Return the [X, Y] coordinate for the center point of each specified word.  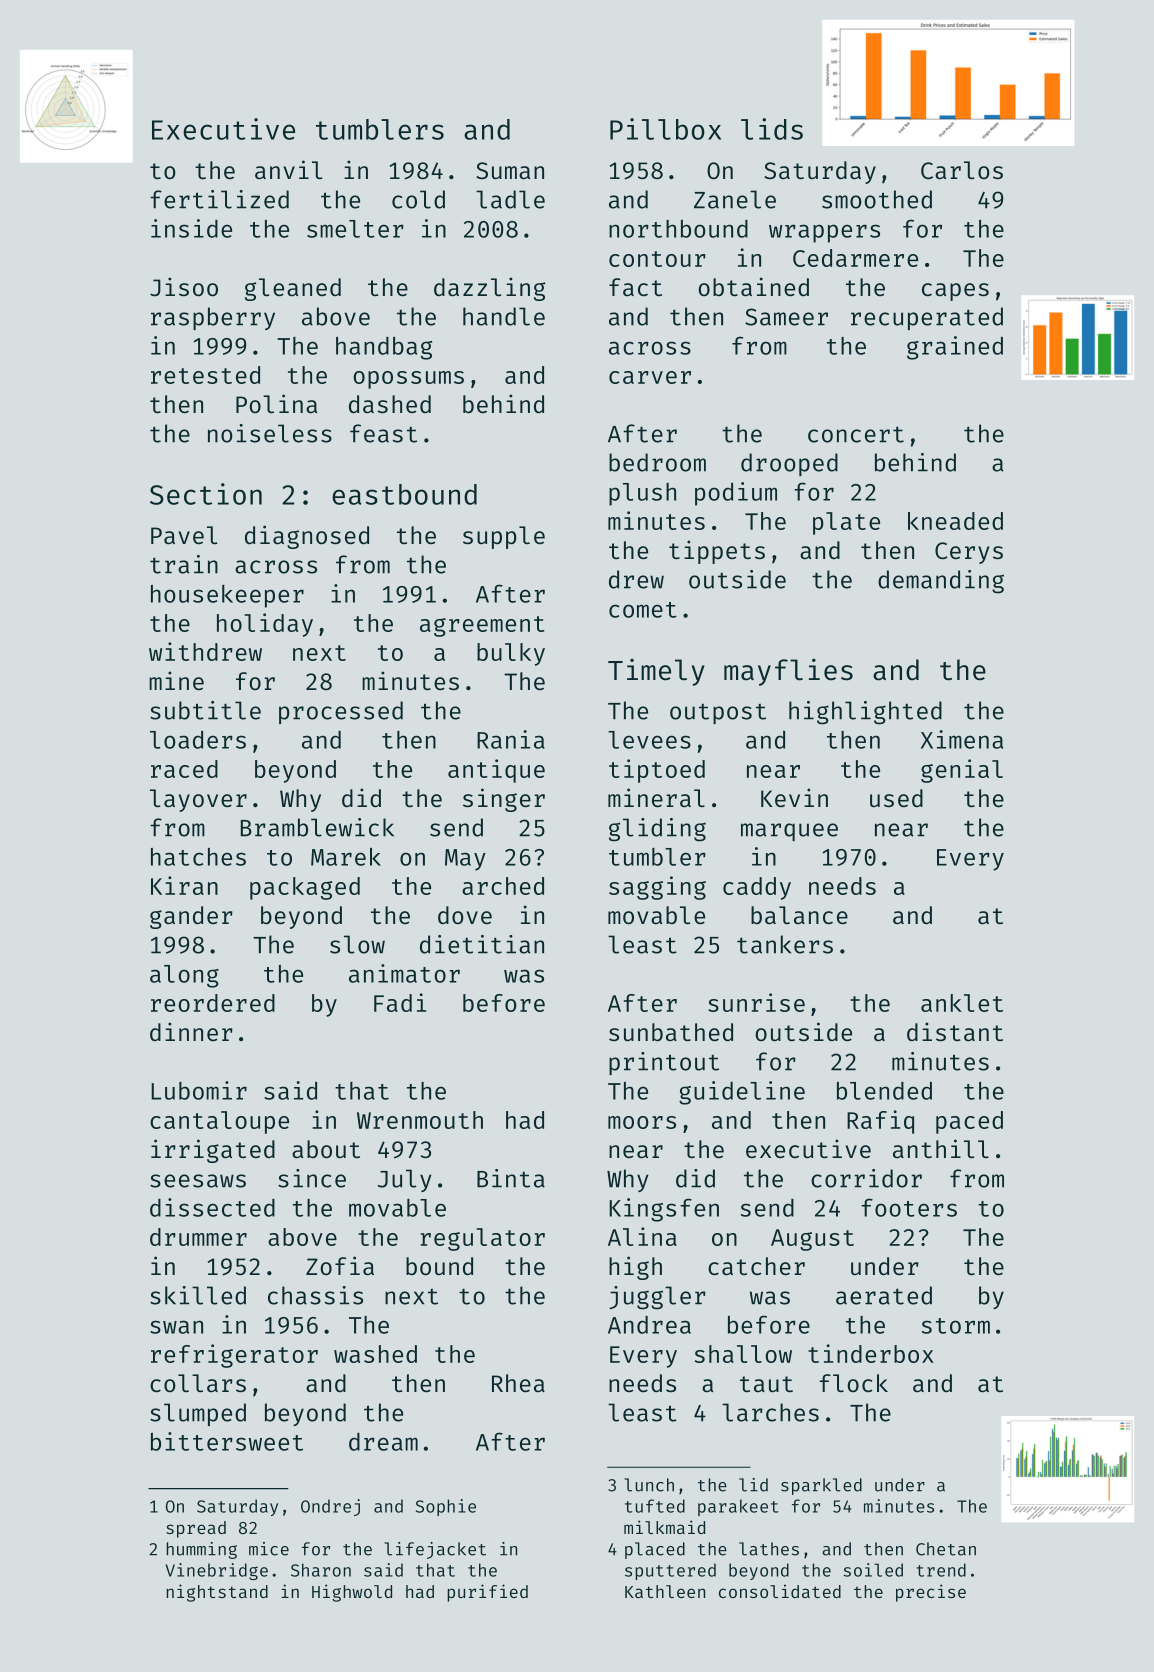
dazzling [489, 289]
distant [955, 1032]
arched [503, 886]
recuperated [927, 318]
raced [184, 769]
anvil [289, 169]
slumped [198, 1414]
